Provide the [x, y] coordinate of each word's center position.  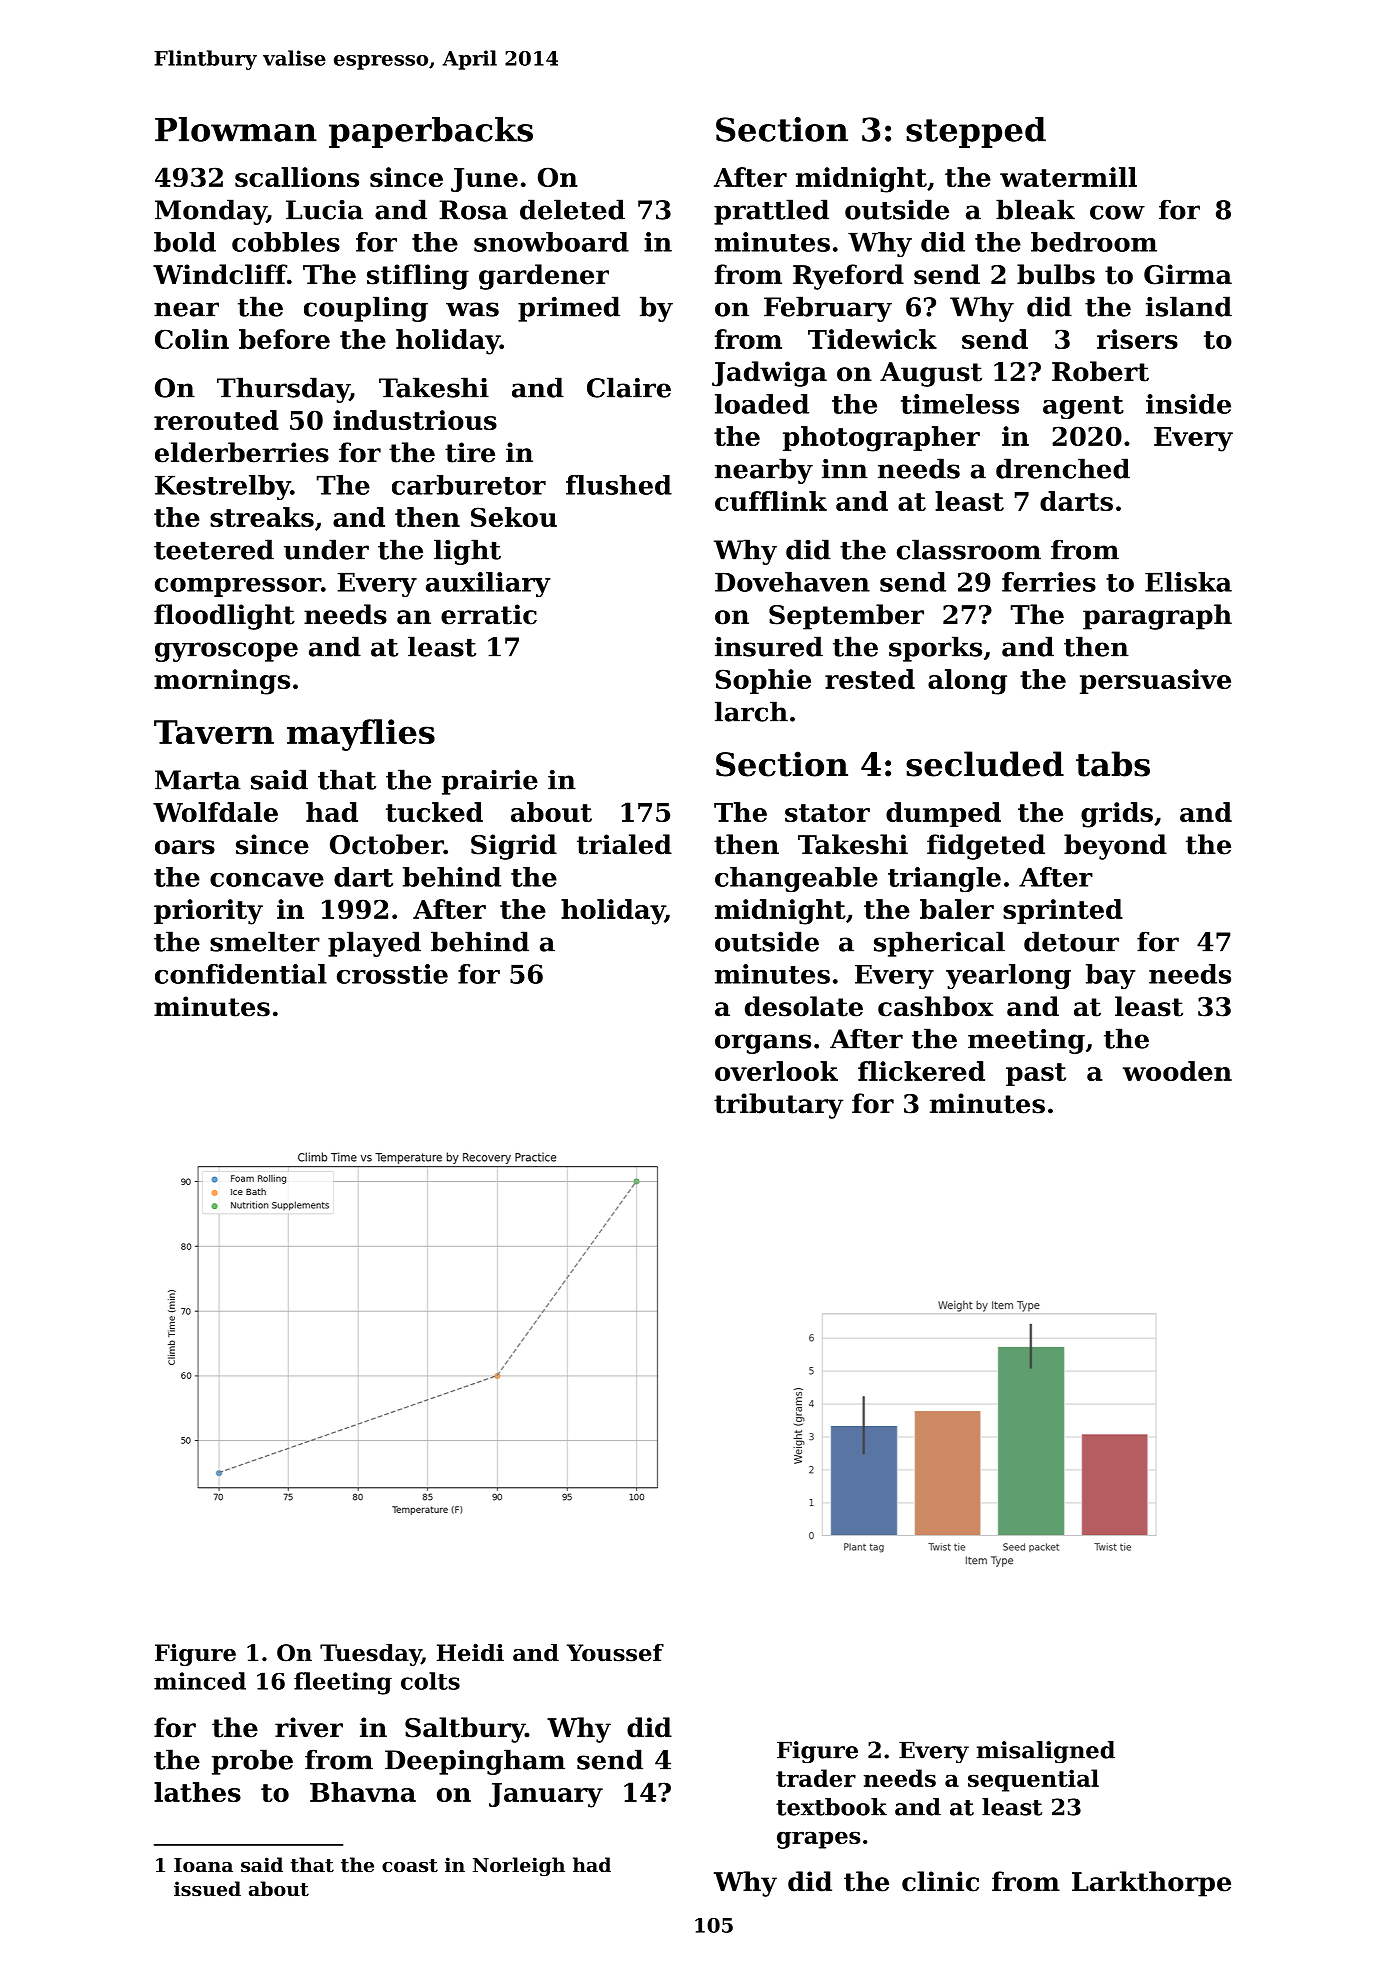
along [967, 682]
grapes [819, 1840]
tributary [779, 1106]
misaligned [1046, 1752]
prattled [771, 212]
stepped [976, 132]
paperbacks [431, 132]
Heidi [470, 1653]
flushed [619, 485]
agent [1083, 407]
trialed [624, 844]
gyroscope [226, 652]
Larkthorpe [1151, 1884]
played [374, 944]
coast [410, 1866]
